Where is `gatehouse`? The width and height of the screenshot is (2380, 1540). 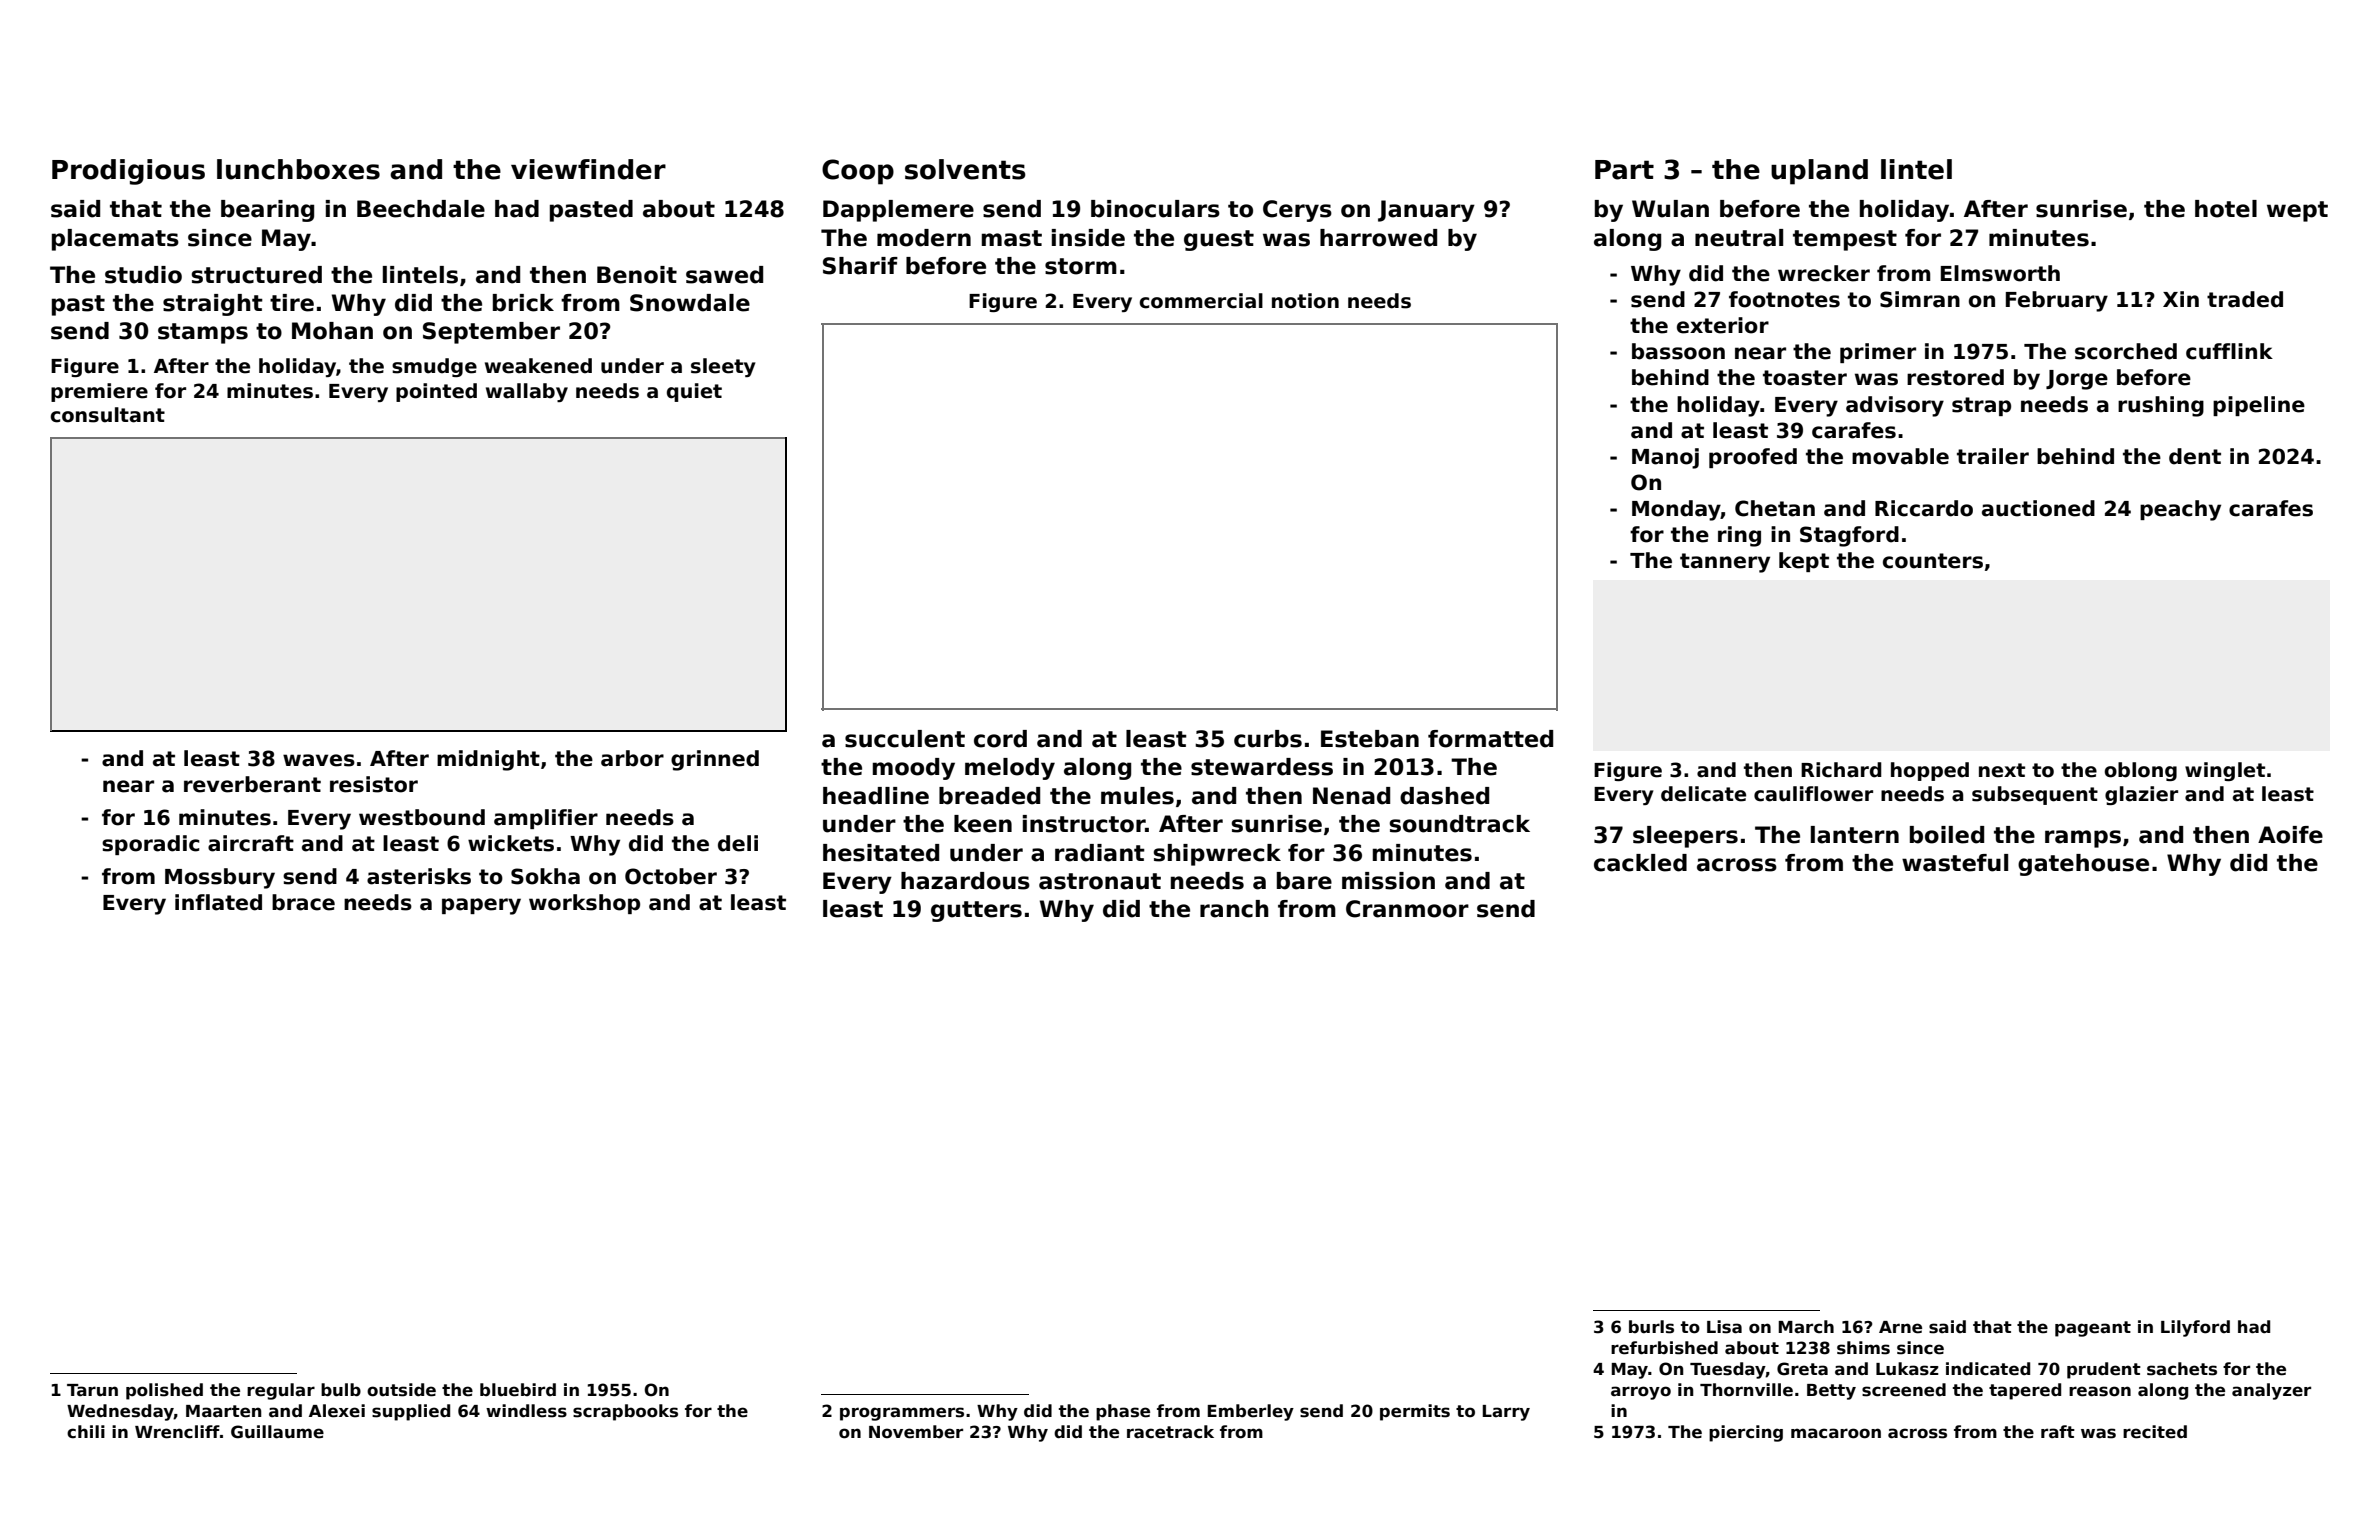
gatehouse is located at coordinates (2083, 865).
